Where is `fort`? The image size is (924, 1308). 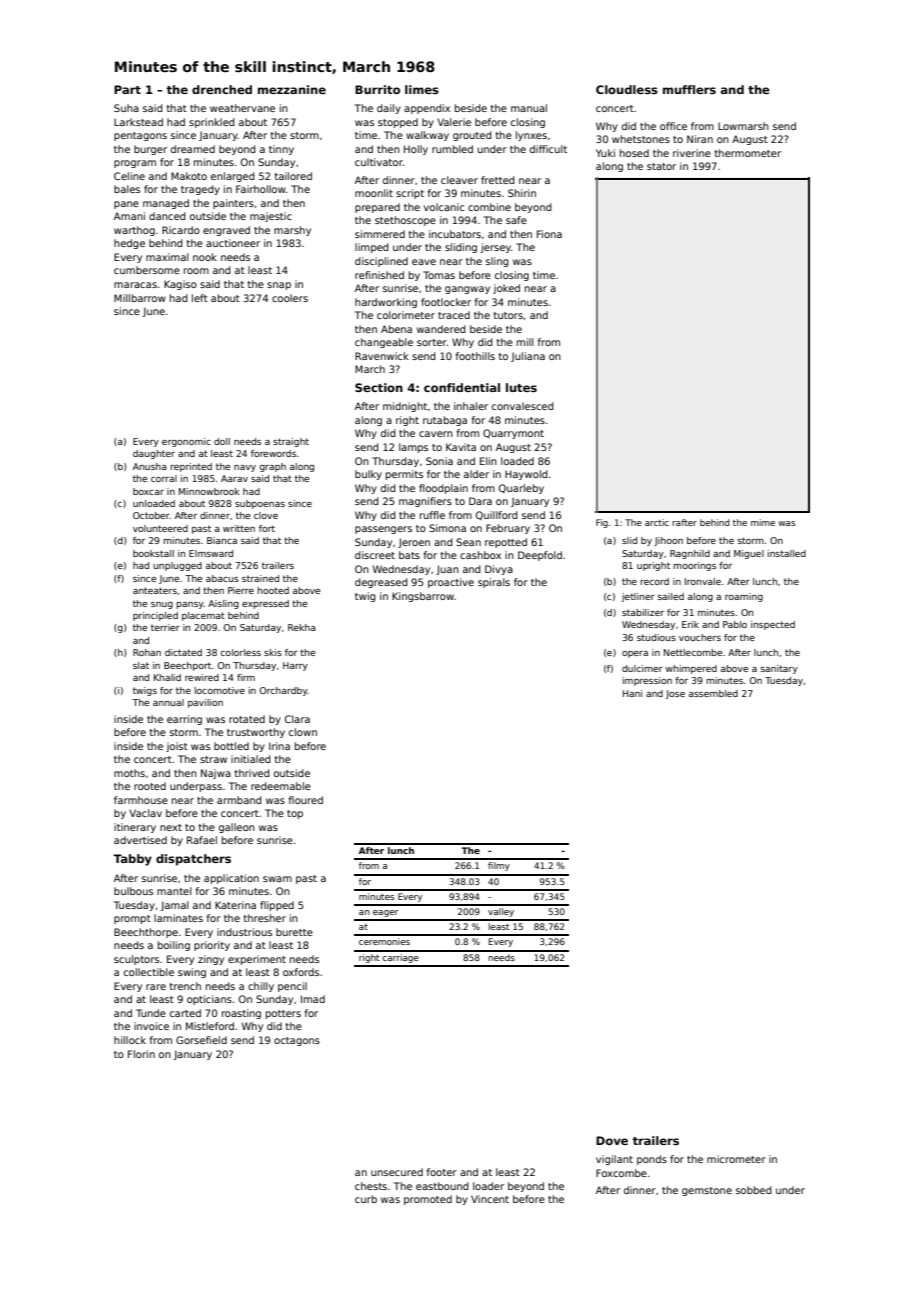 fort is located at coordinates (267, 528).
